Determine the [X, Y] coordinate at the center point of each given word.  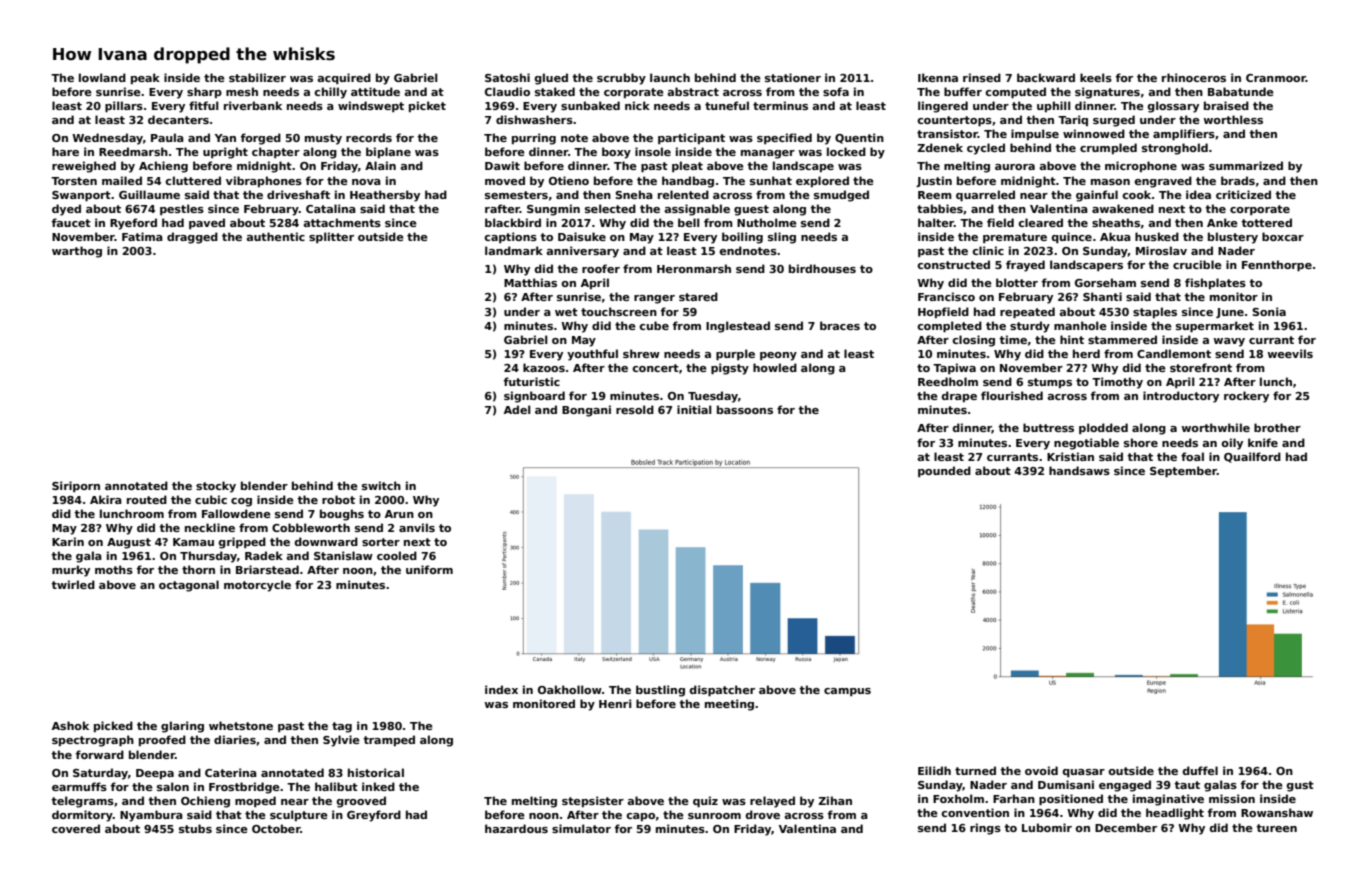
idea [1198, 194]
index [501, 689]
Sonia [1269, 311]
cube [654, 325]
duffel [1200, 770]
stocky [216, 487]
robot [338, 499]
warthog [77, 252]
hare [65, 151]
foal [1192, 456]
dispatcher [722, 690]
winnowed [1094, 133]
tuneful [727, 105]
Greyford [374, 816]
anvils [417, 527]
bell [689, 222]
